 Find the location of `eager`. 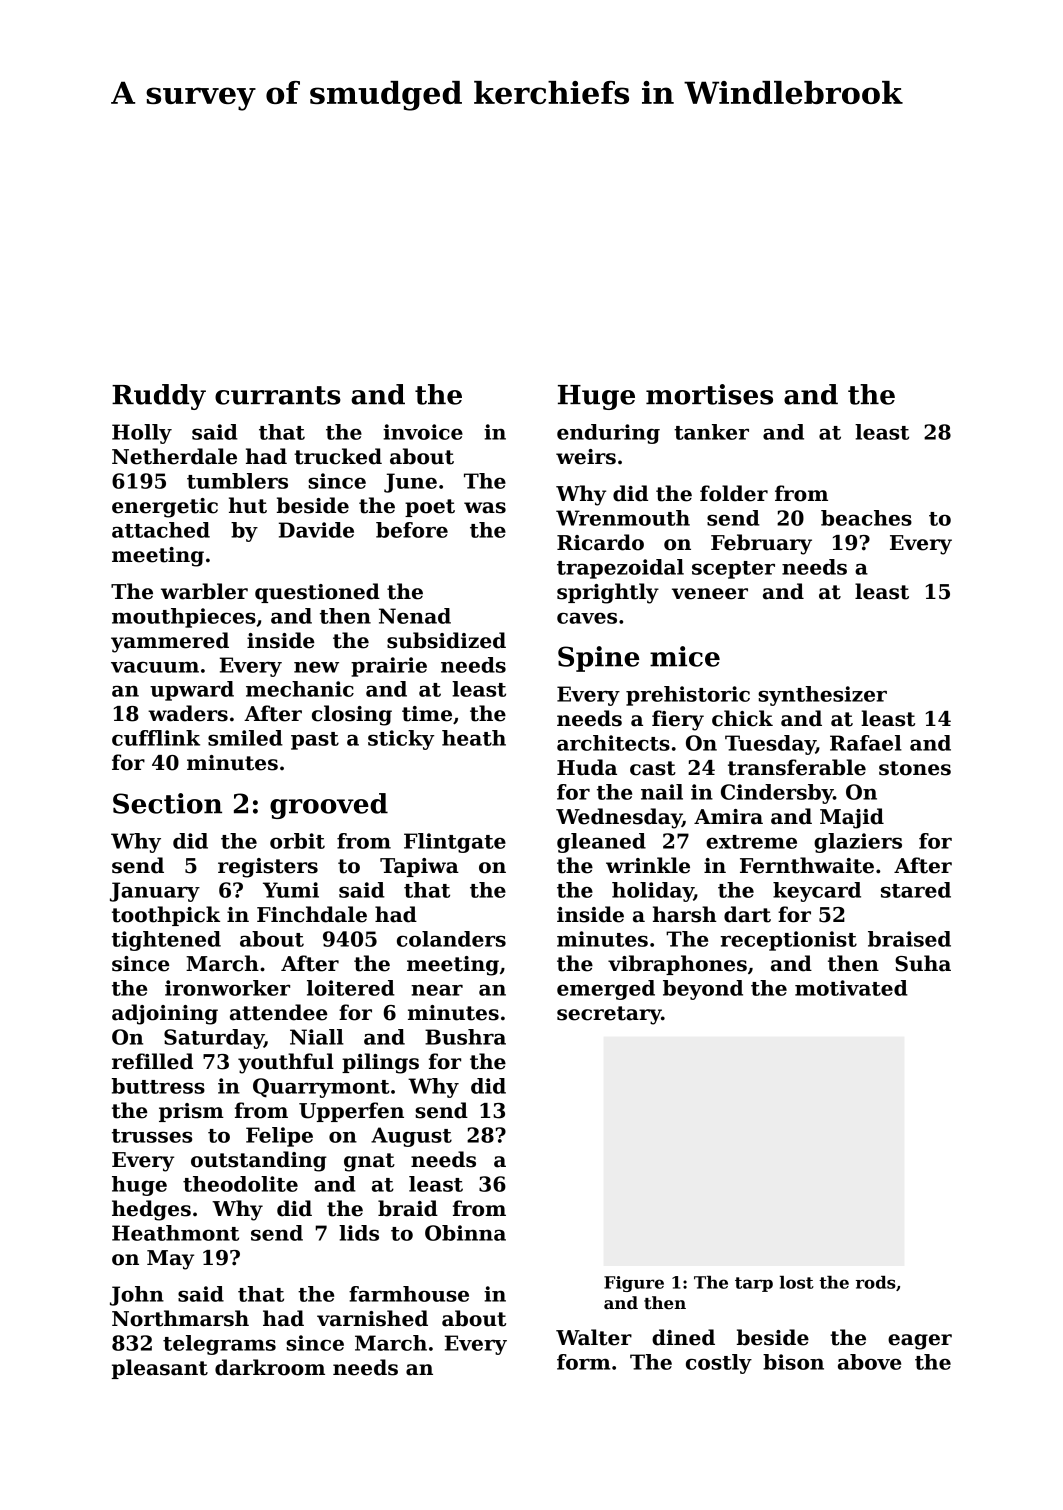

eager is located at coordinates (920, 1342).
